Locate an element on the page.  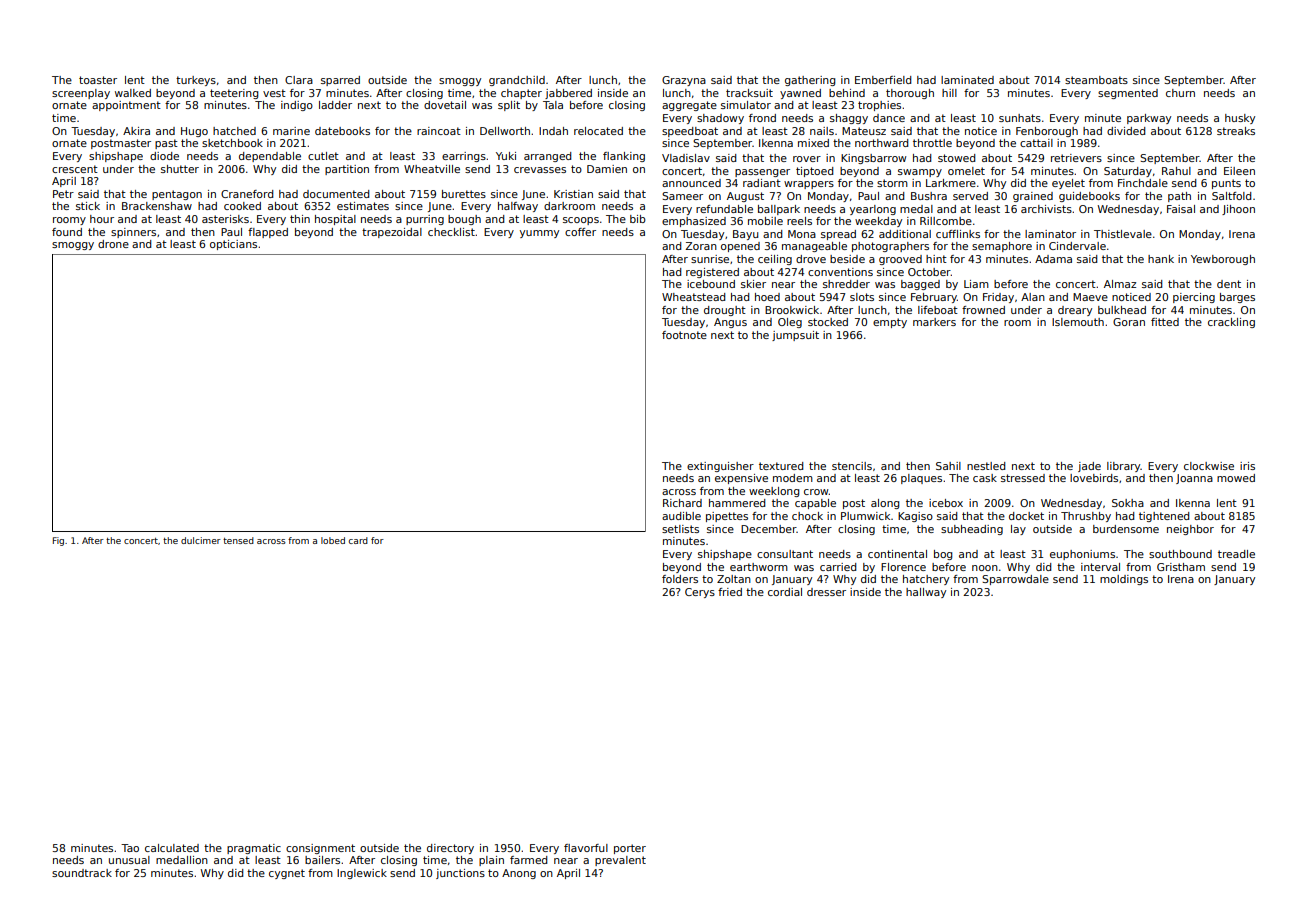
flavorful is located at coordinates (586, 848).
